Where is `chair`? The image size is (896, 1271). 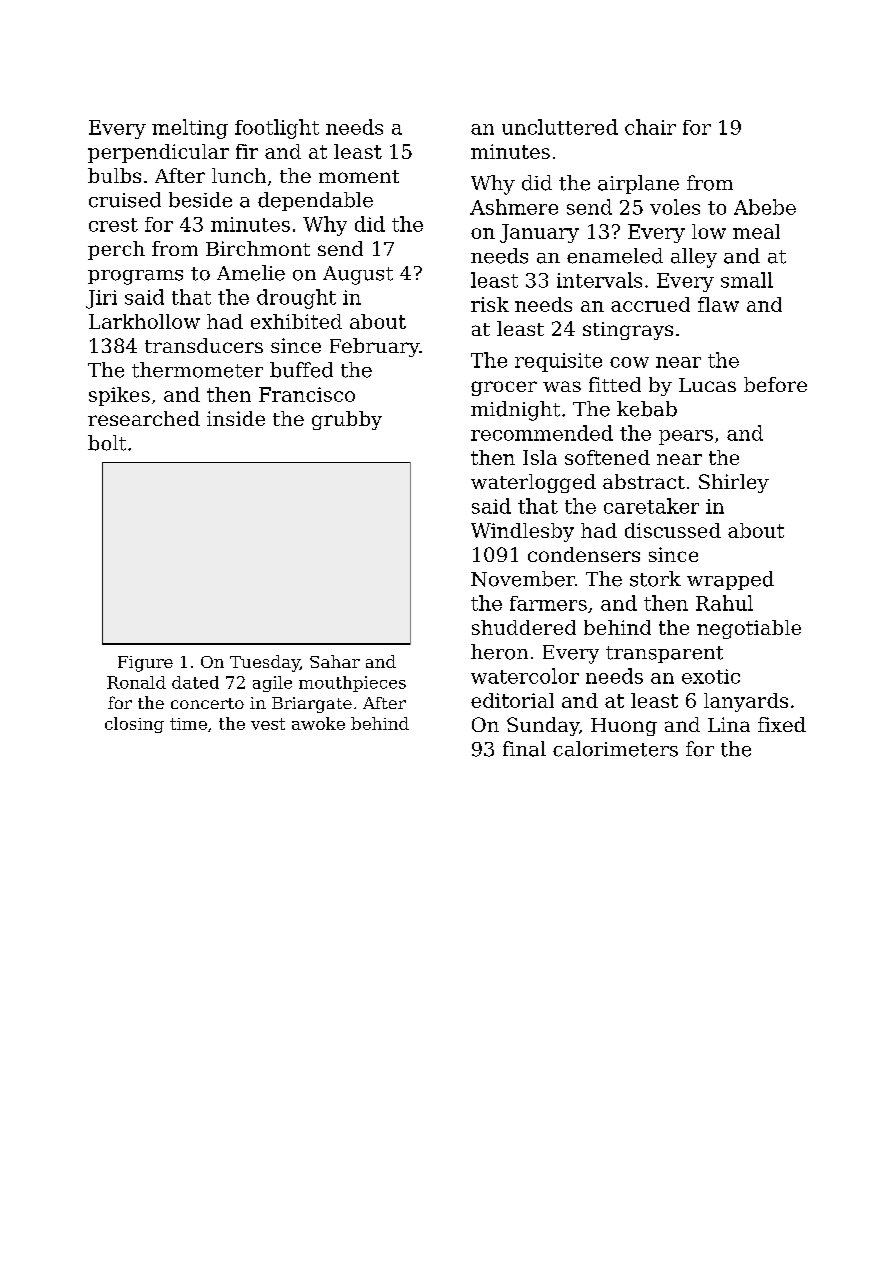 chair is located at coordinates (650, 127).
